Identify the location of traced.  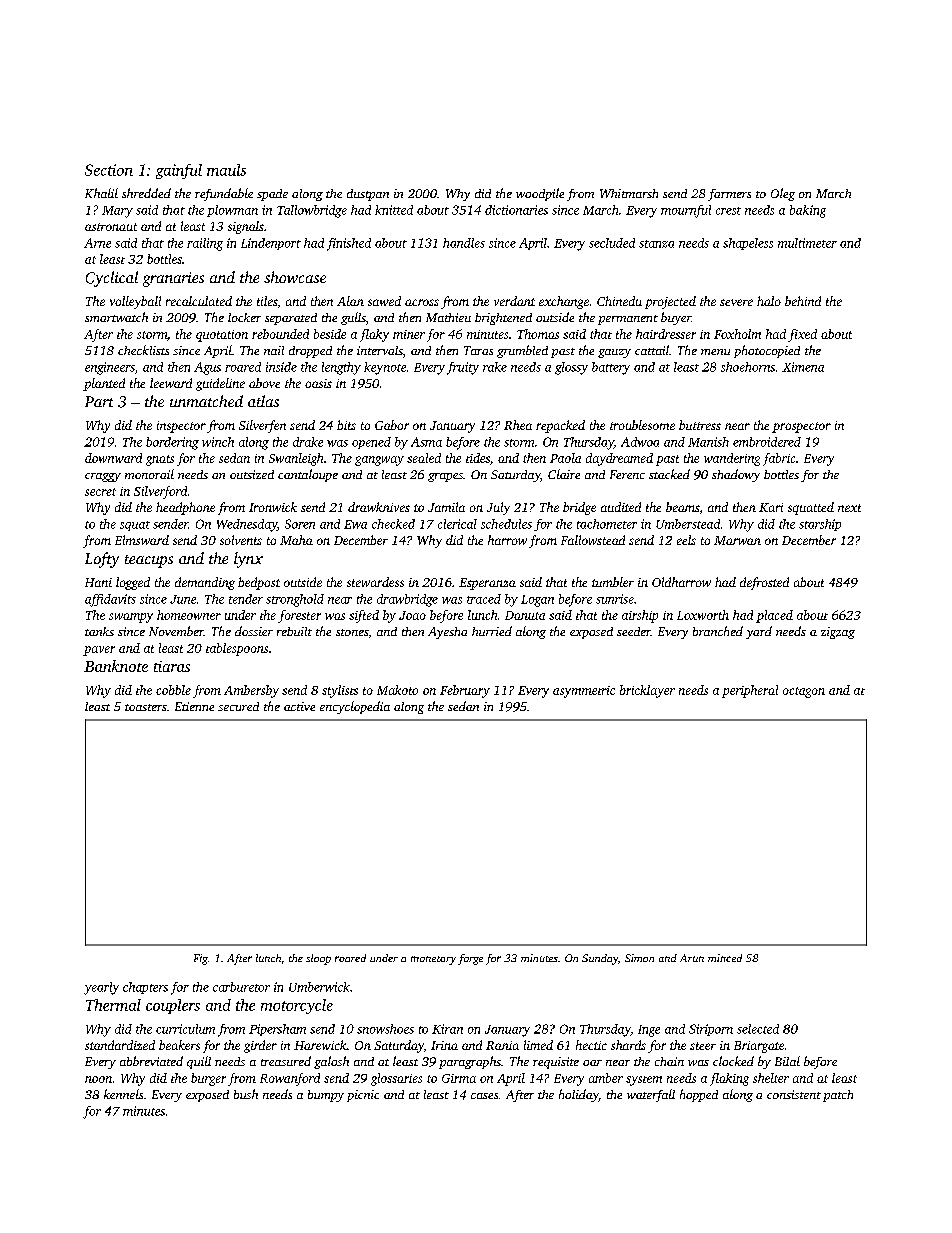
(484, 599).
